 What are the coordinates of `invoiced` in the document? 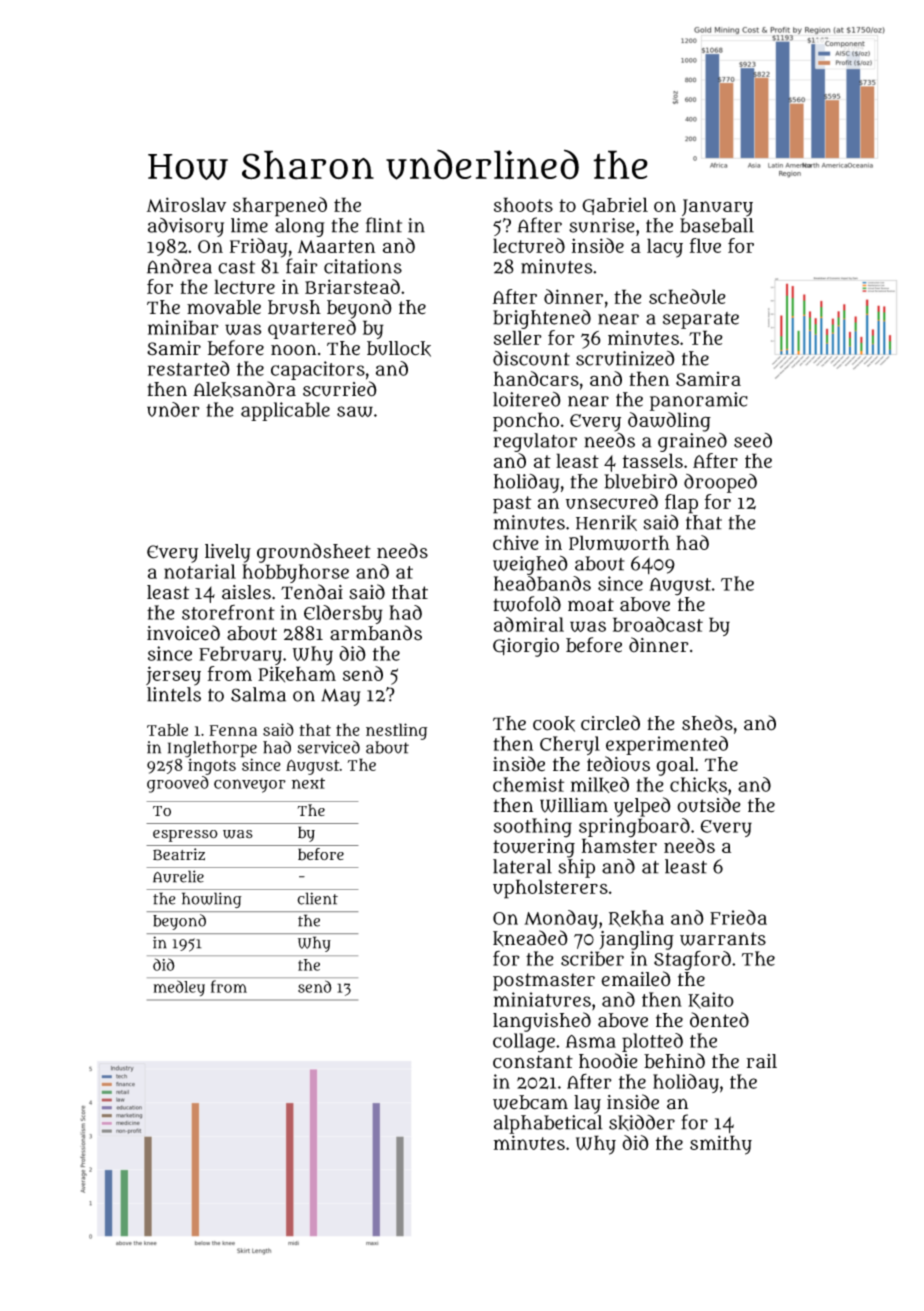 It's located at (183, 633).
